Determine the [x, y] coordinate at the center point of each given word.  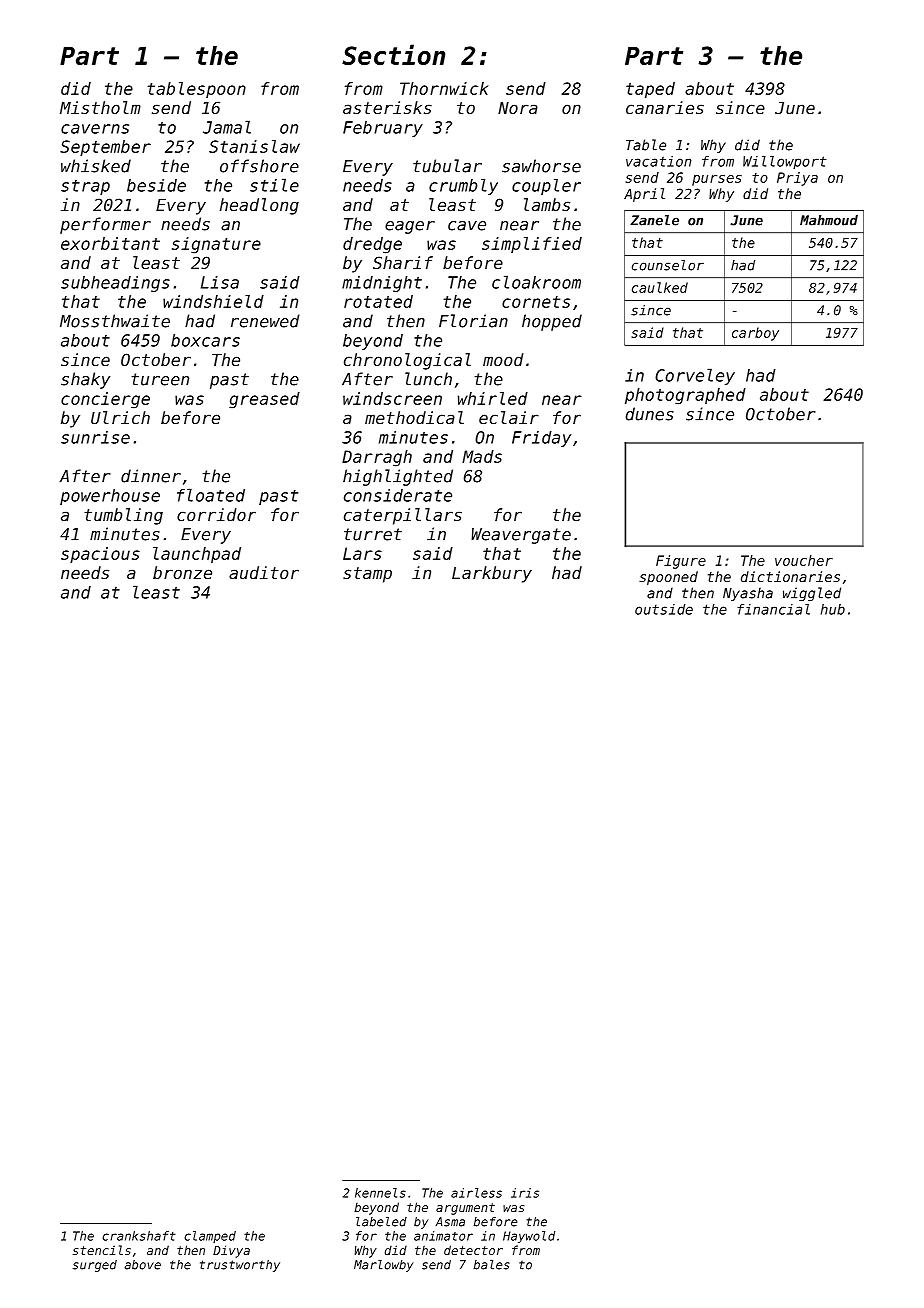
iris [525, 1193]
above [142, 1265]
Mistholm [100, 107]
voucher [804, 560]
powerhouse [110, 497]
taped [650, 90]
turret [373, 534]
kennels [380, 1193]
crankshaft [139, 1236]
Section [393, 54]
